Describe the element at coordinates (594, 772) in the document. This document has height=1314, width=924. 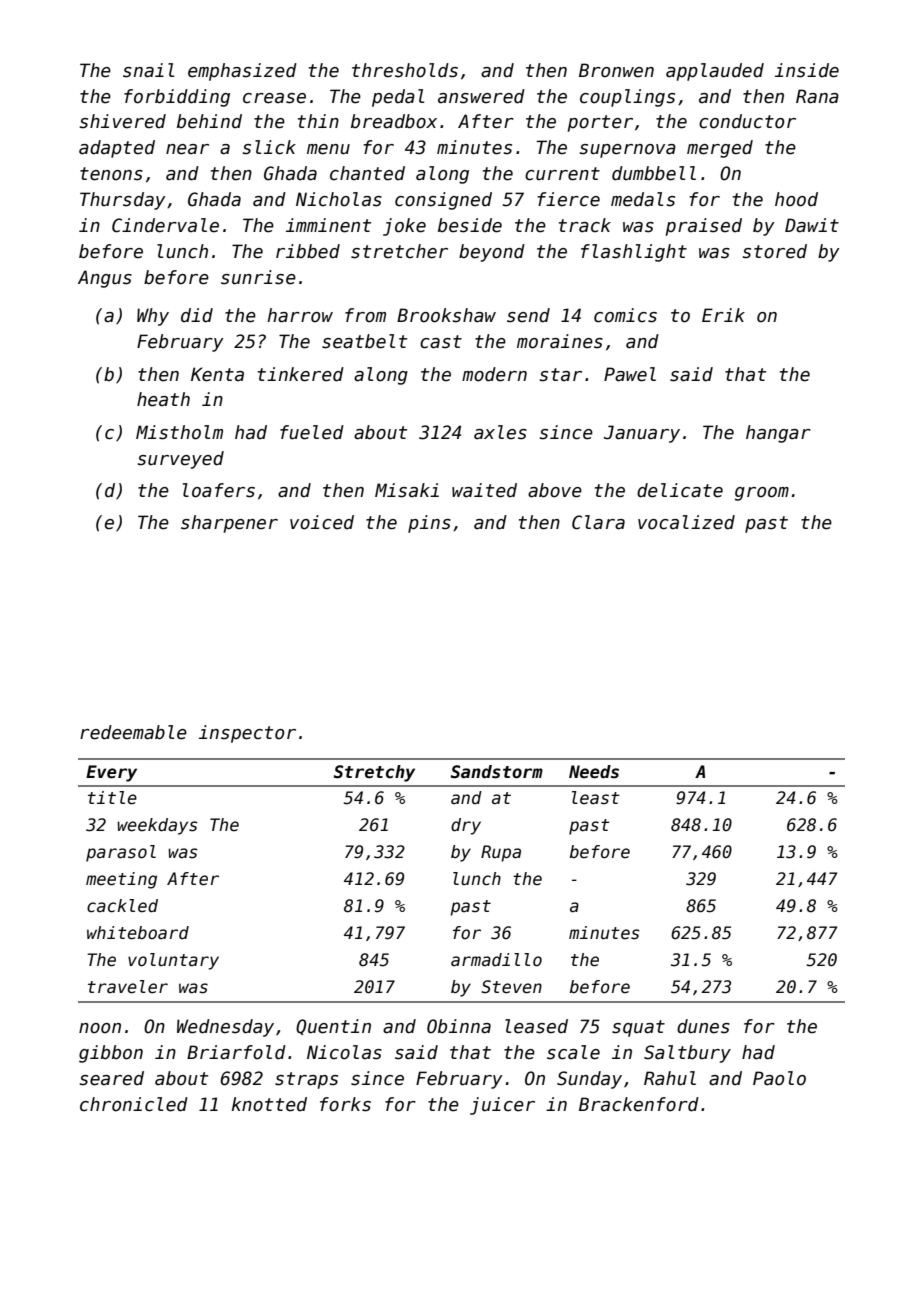
I see `Needs` at that location.
